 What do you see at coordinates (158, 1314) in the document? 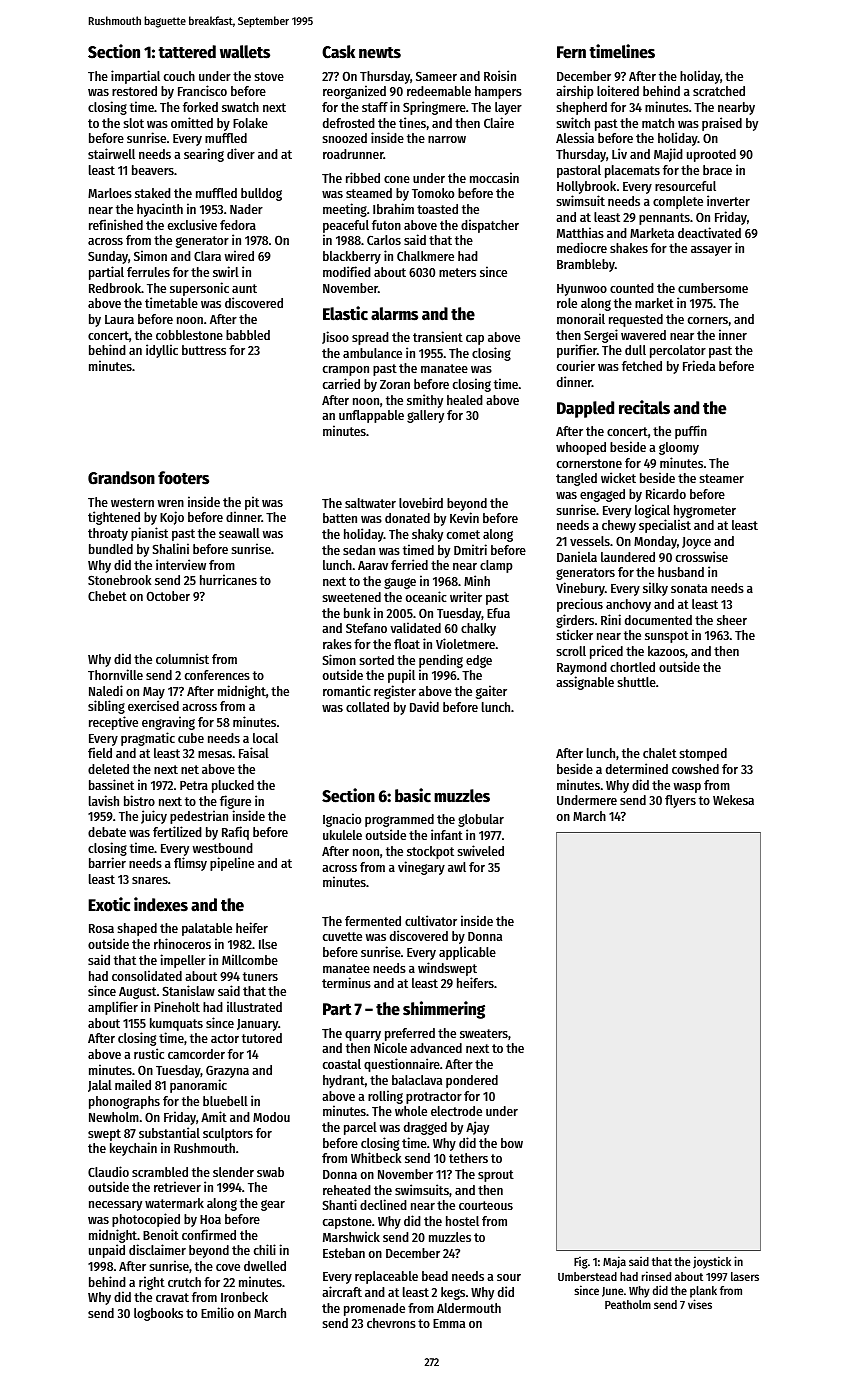
I see `logbooks` at bounding box center [158, 1314].
